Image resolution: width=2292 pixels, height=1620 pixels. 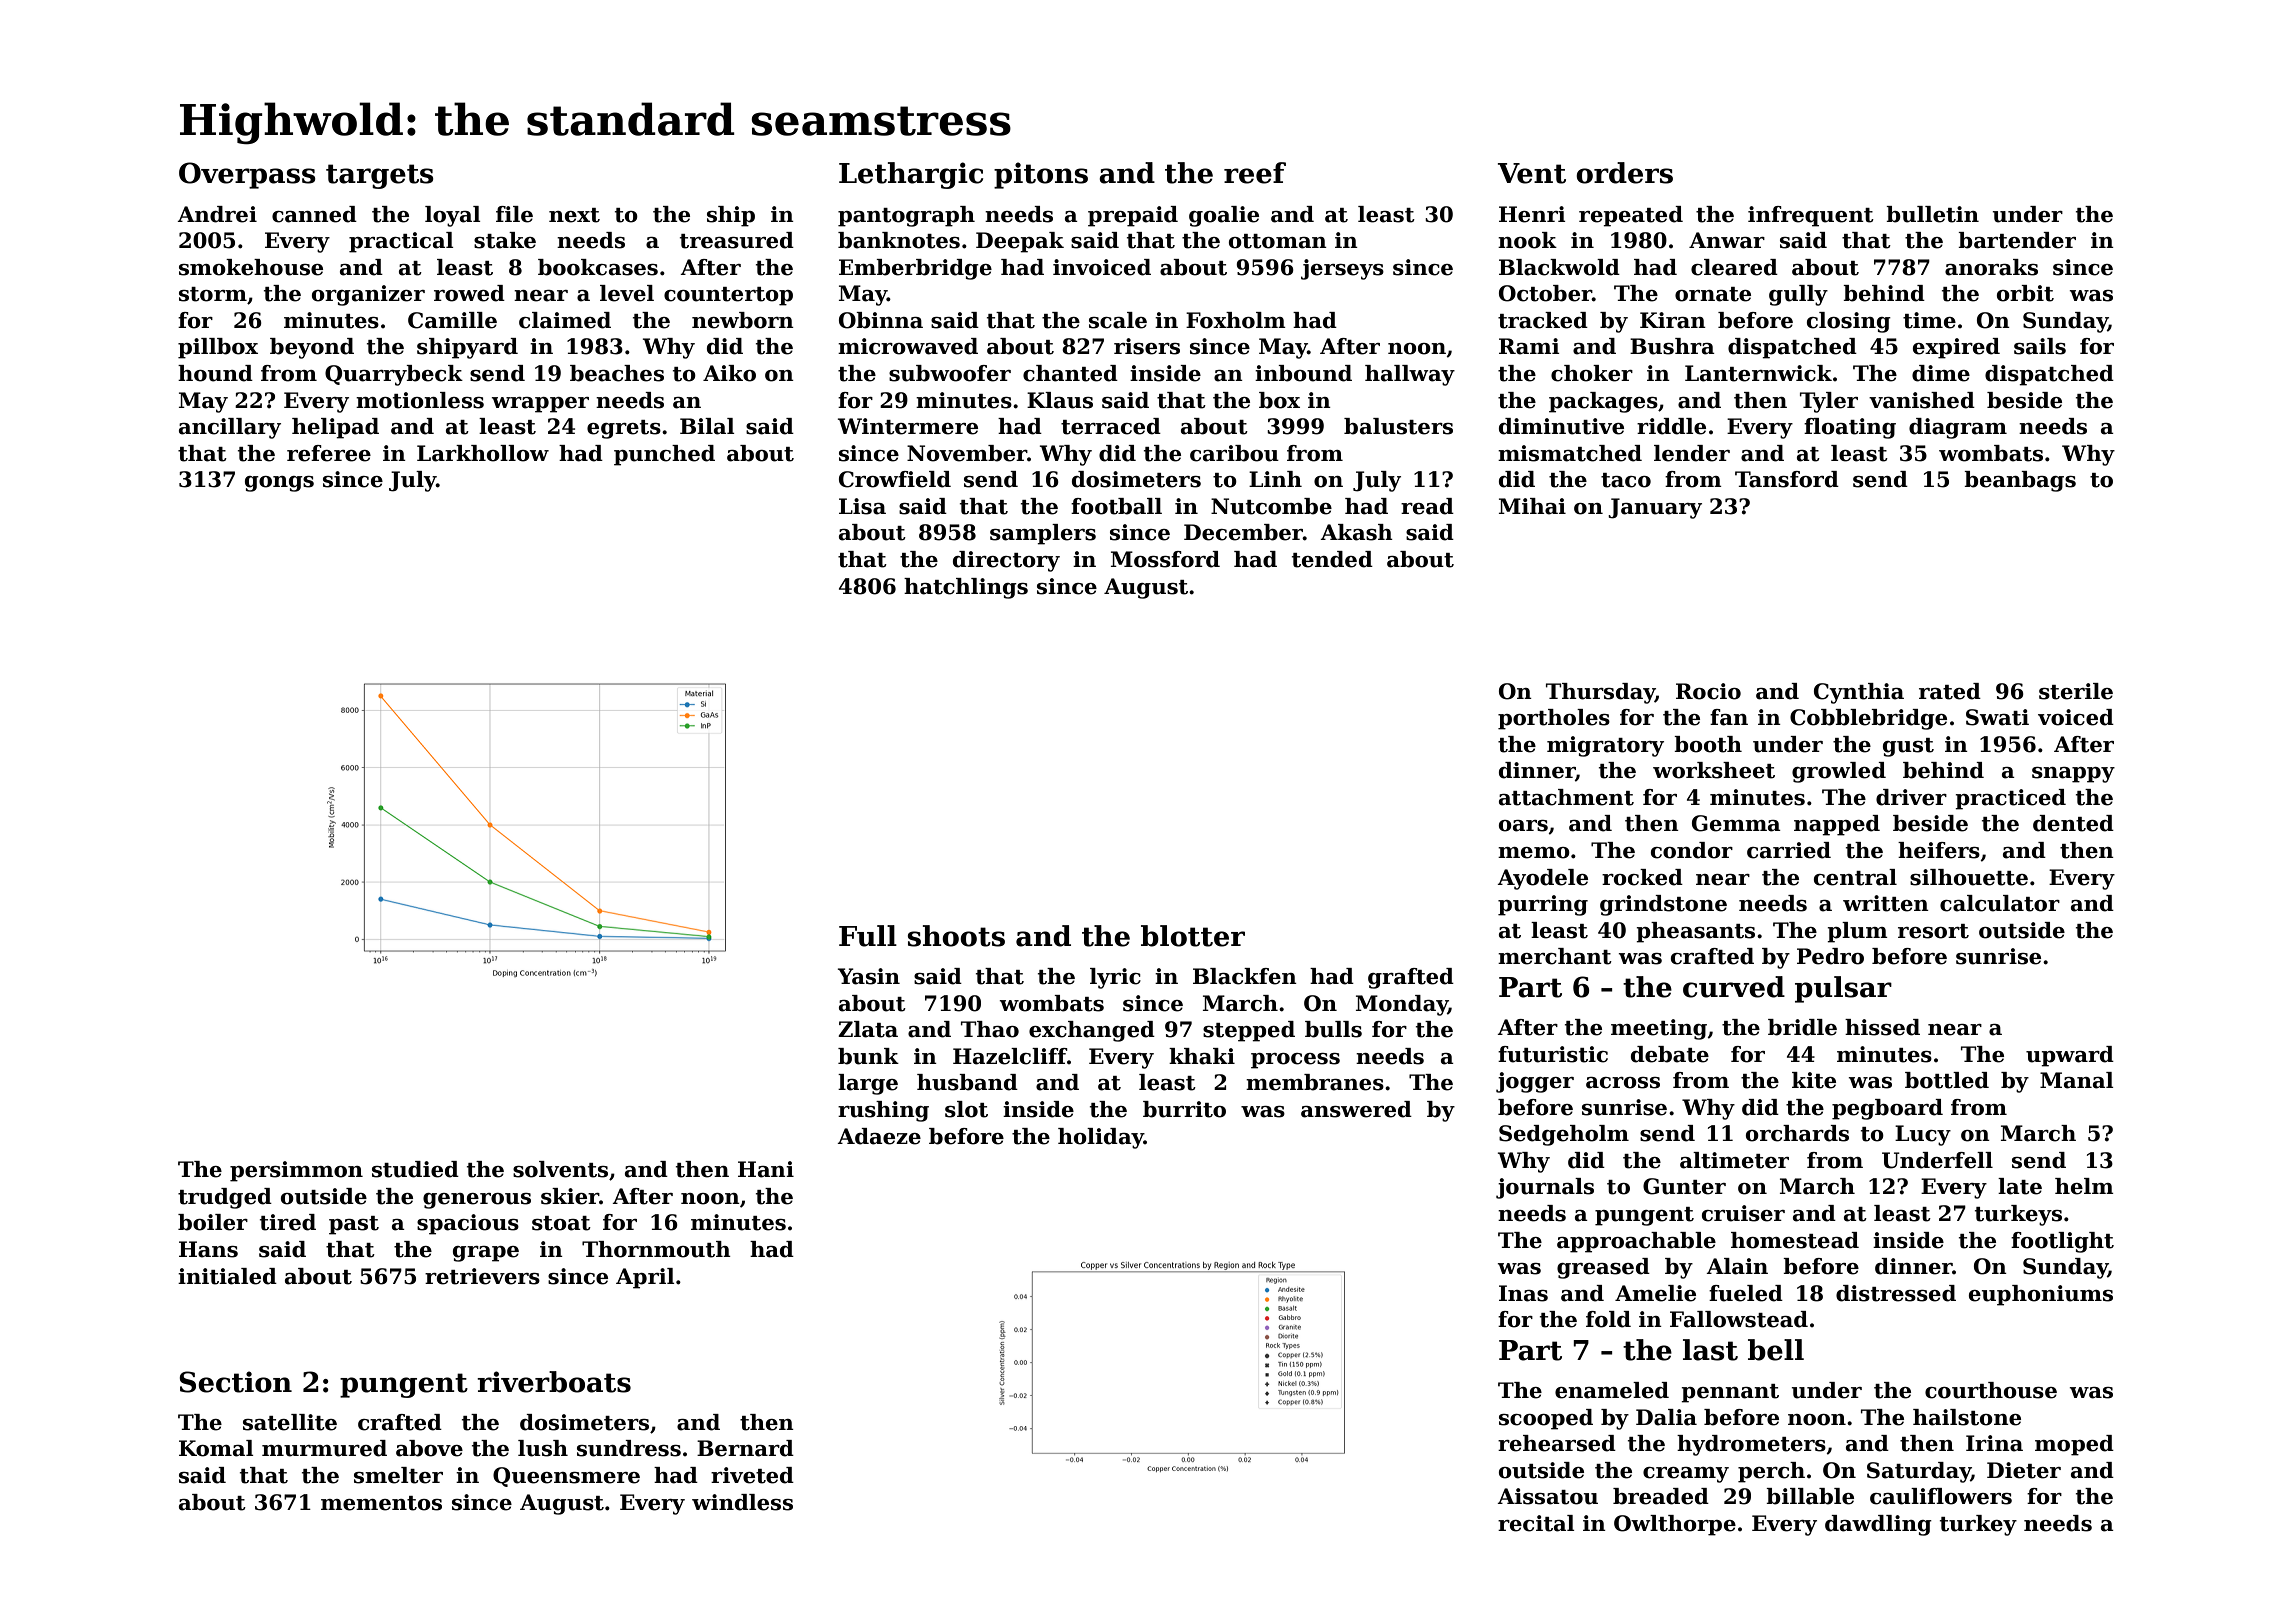 I want to click on hatchlings, so click(x=966, y=588).
